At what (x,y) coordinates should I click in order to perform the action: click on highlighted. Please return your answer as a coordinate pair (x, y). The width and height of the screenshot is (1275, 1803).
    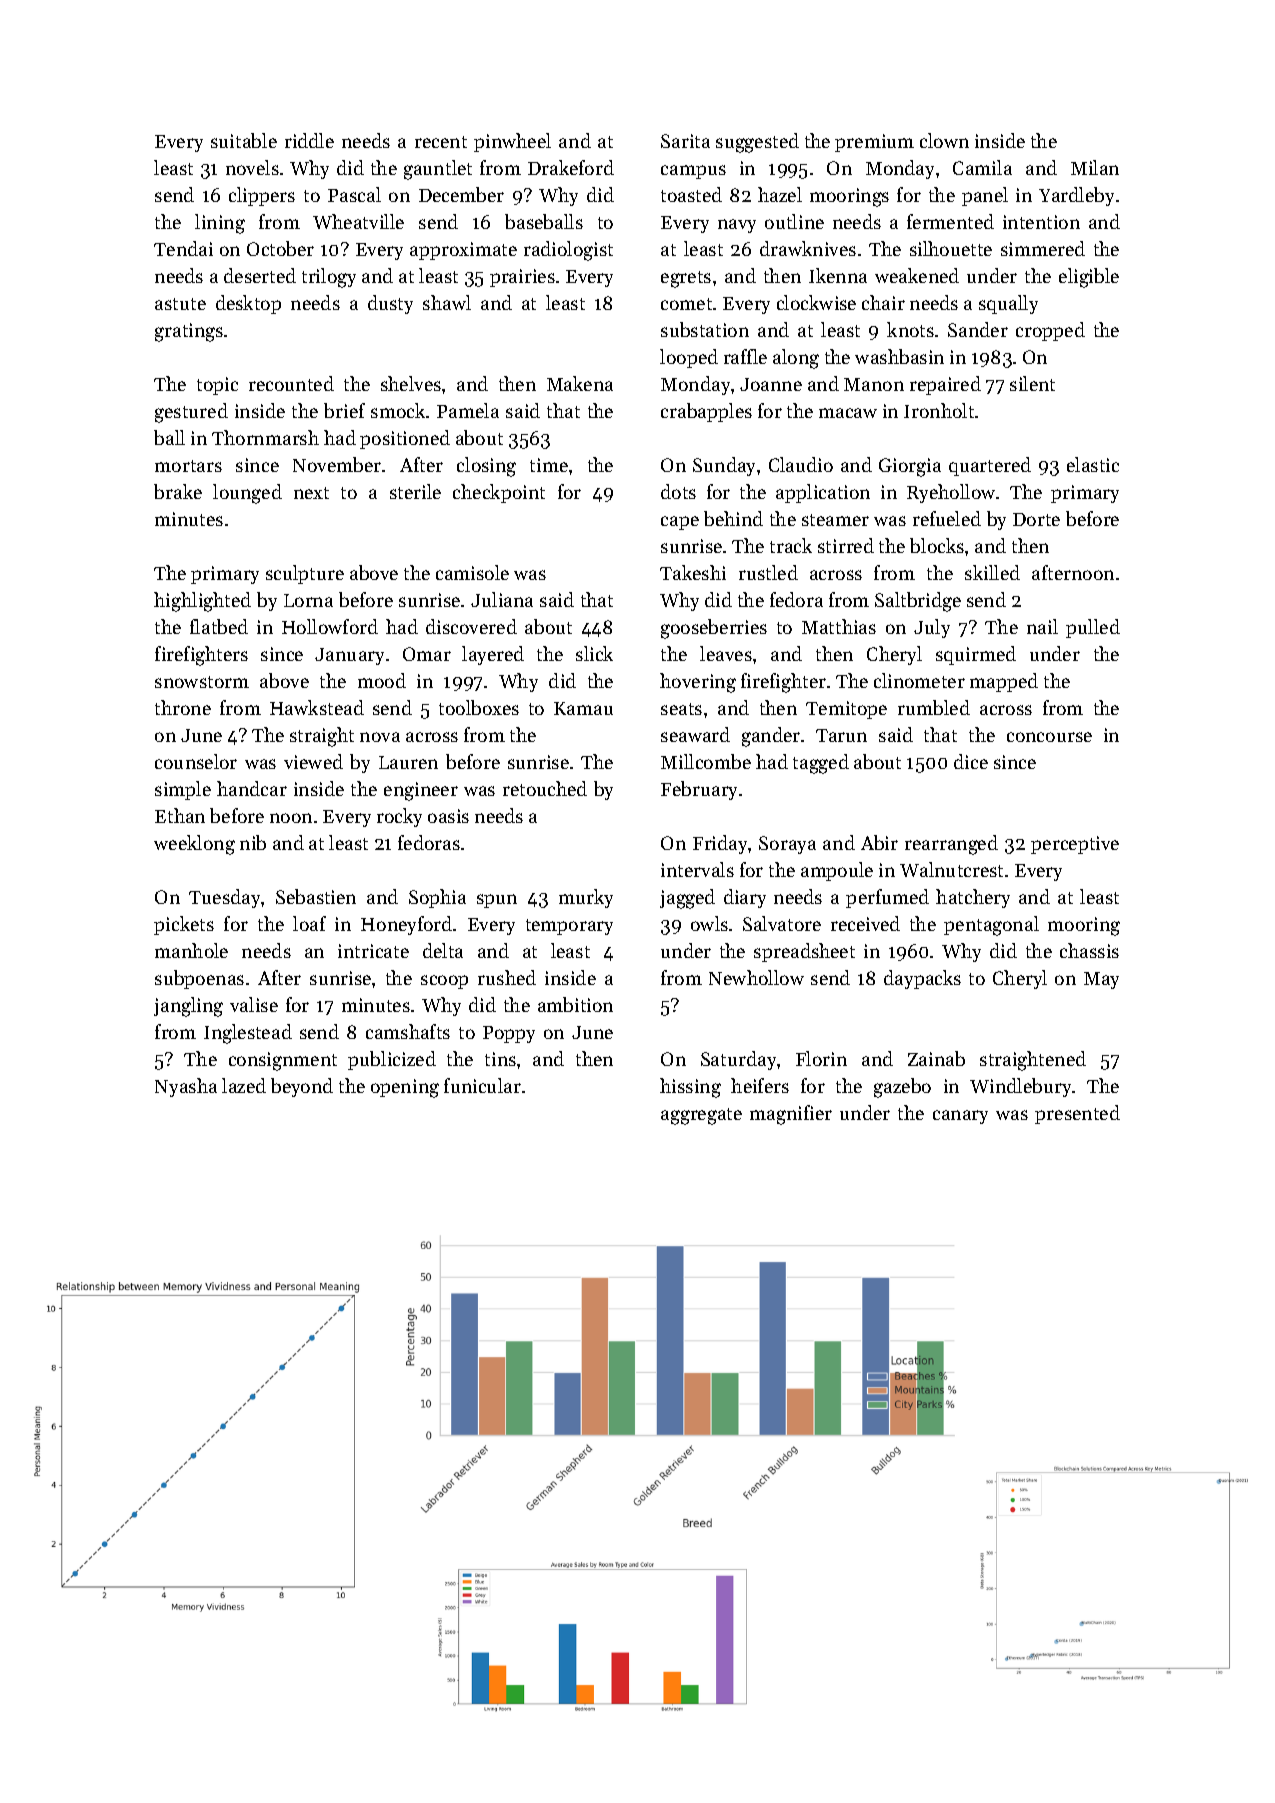
    Looking at the image, I should click on (202, 602).
